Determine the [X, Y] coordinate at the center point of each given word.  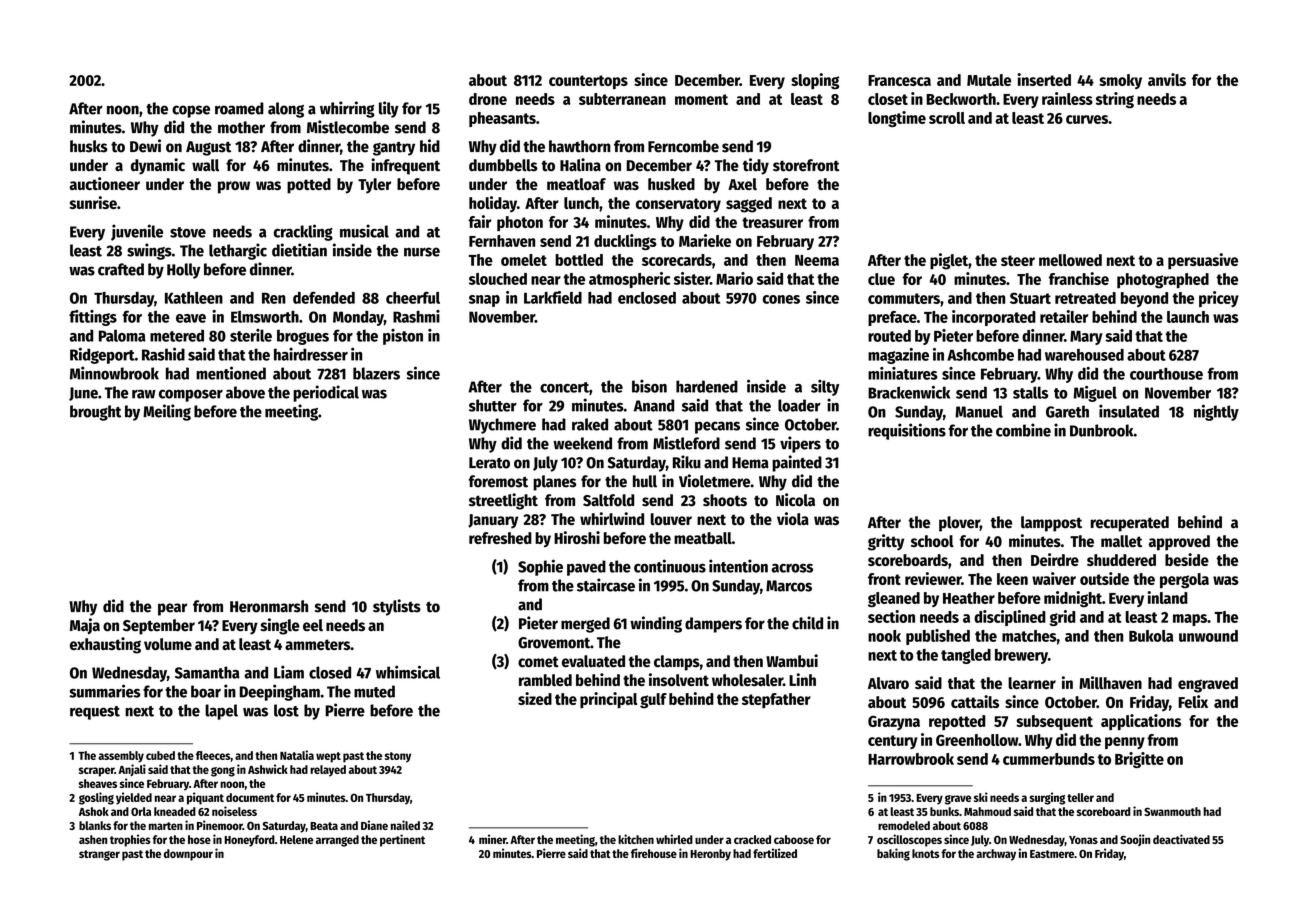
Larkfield [553, 297]
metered [177, 335]
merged [585, 625]
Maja [85, 626]
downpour [188, 855]
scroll [947, 118]
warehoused [1084, 355]
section [891, 616]
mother [241, 127]
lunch [581, 203]
